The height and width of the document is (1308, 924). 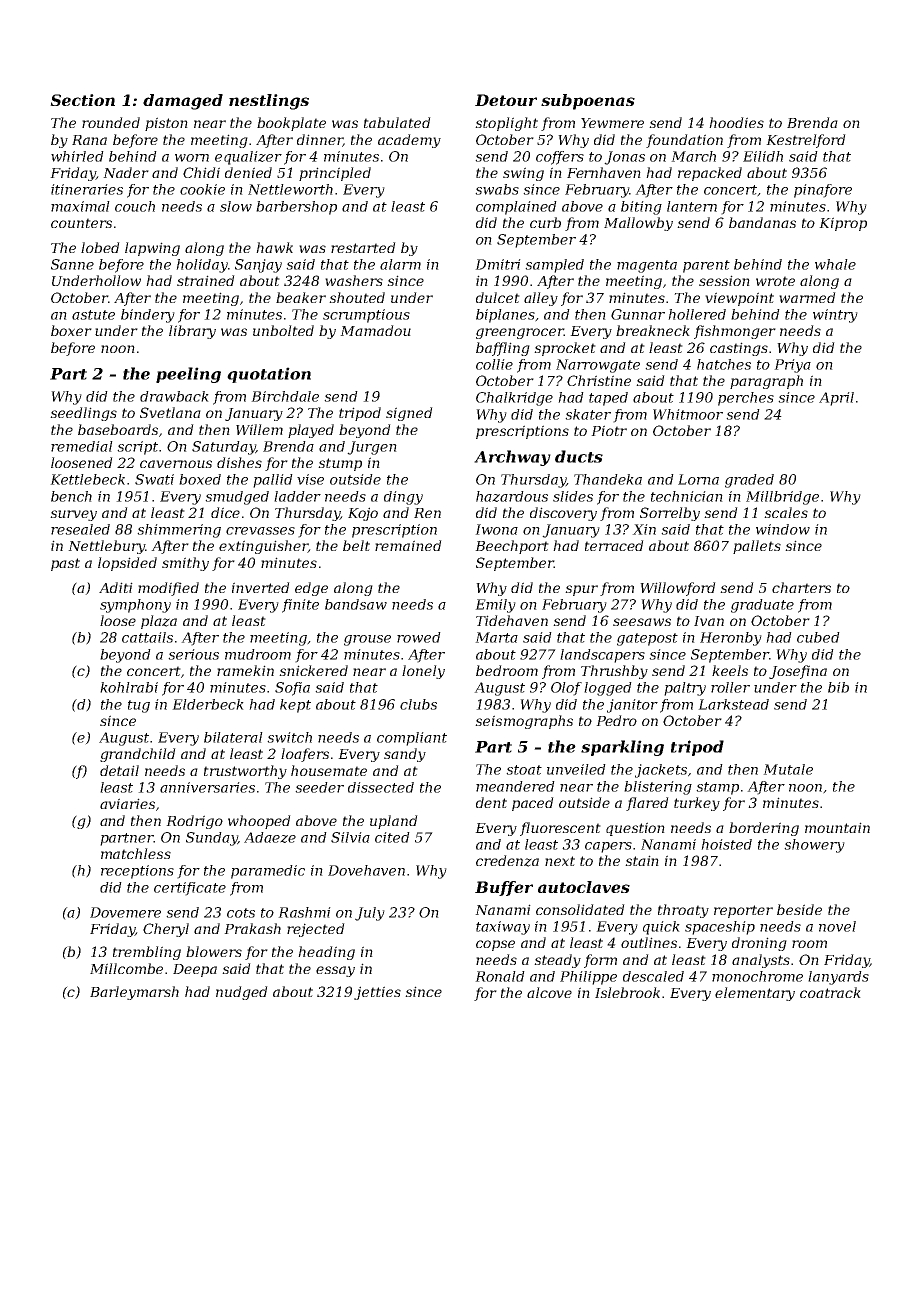 I want to click on bib, so click(x=838, y=687).
